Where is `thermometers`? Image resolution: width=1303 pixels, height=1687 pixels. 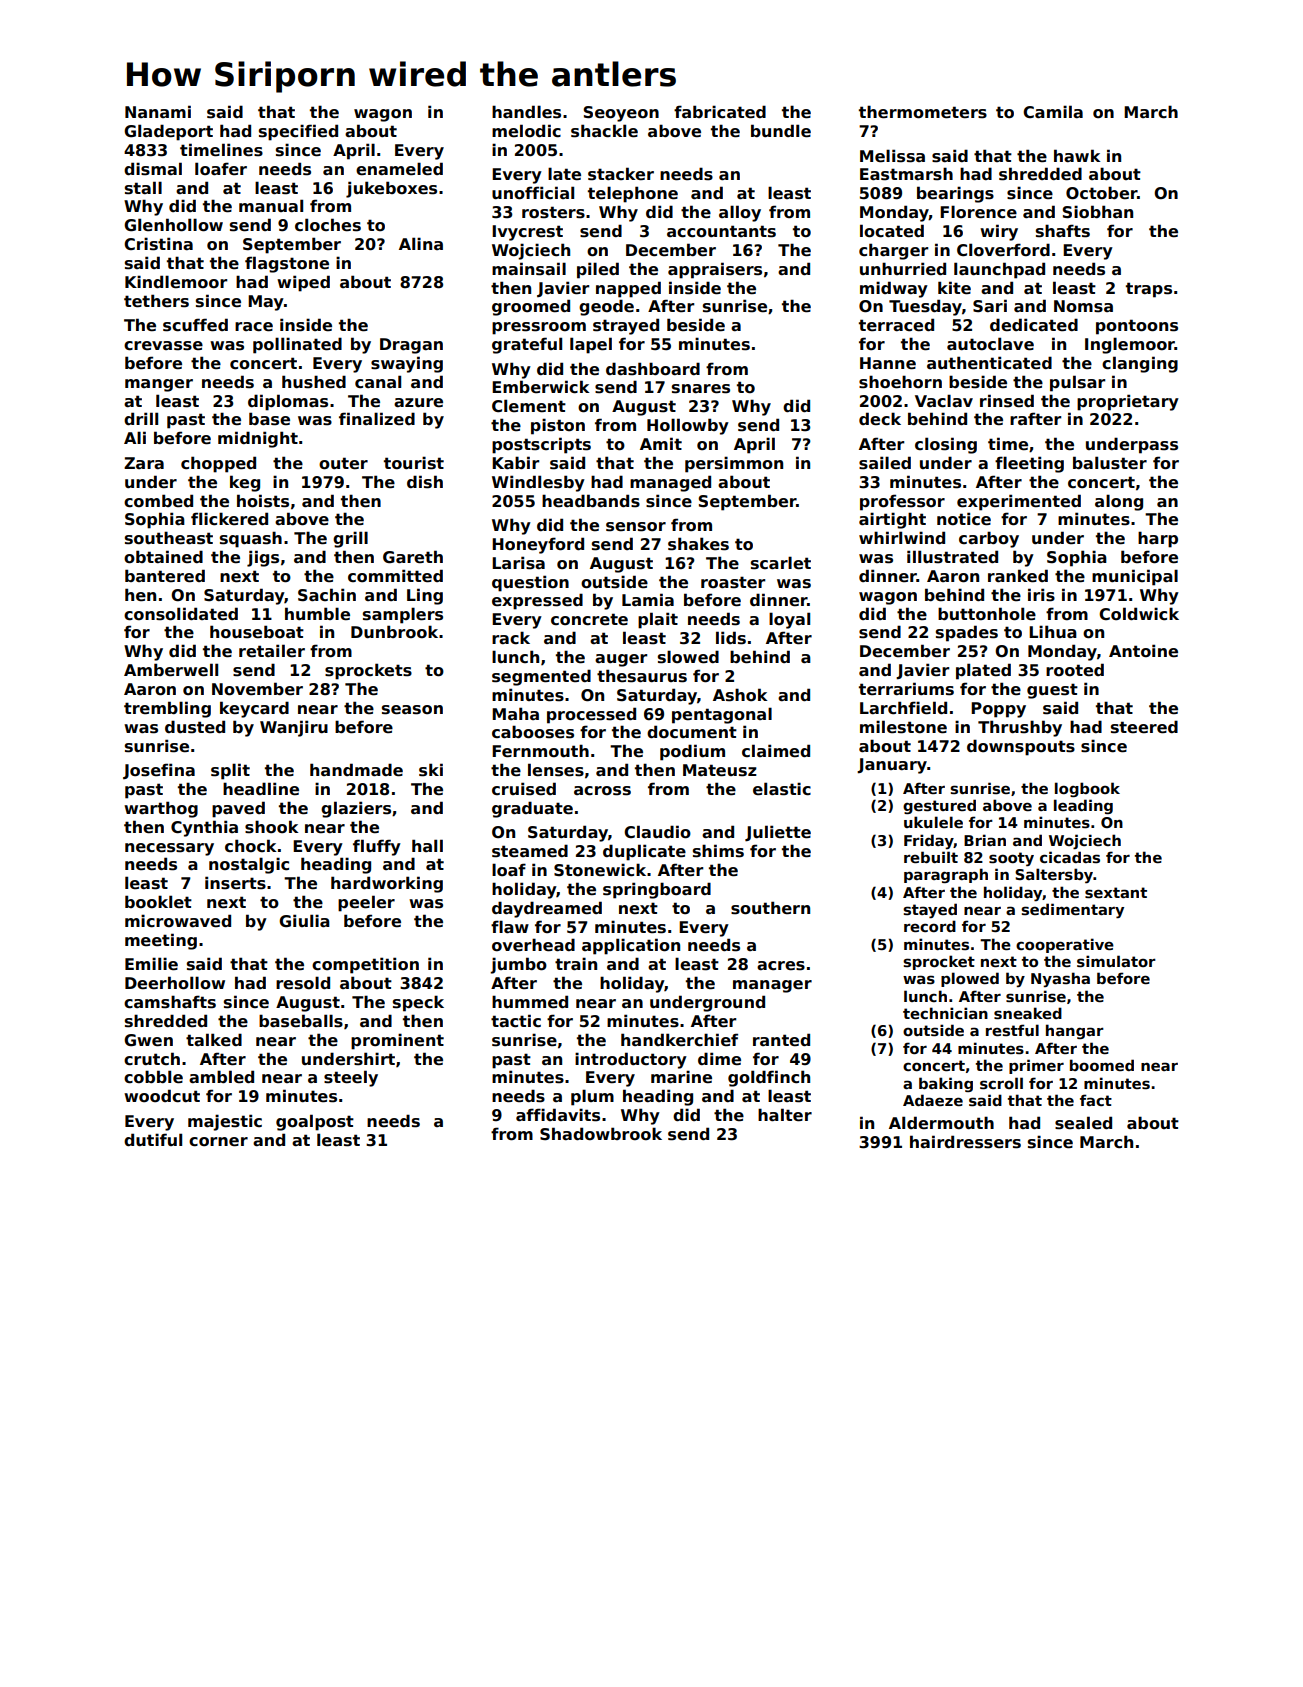 thermometers is located at coordinates (923, 112).
